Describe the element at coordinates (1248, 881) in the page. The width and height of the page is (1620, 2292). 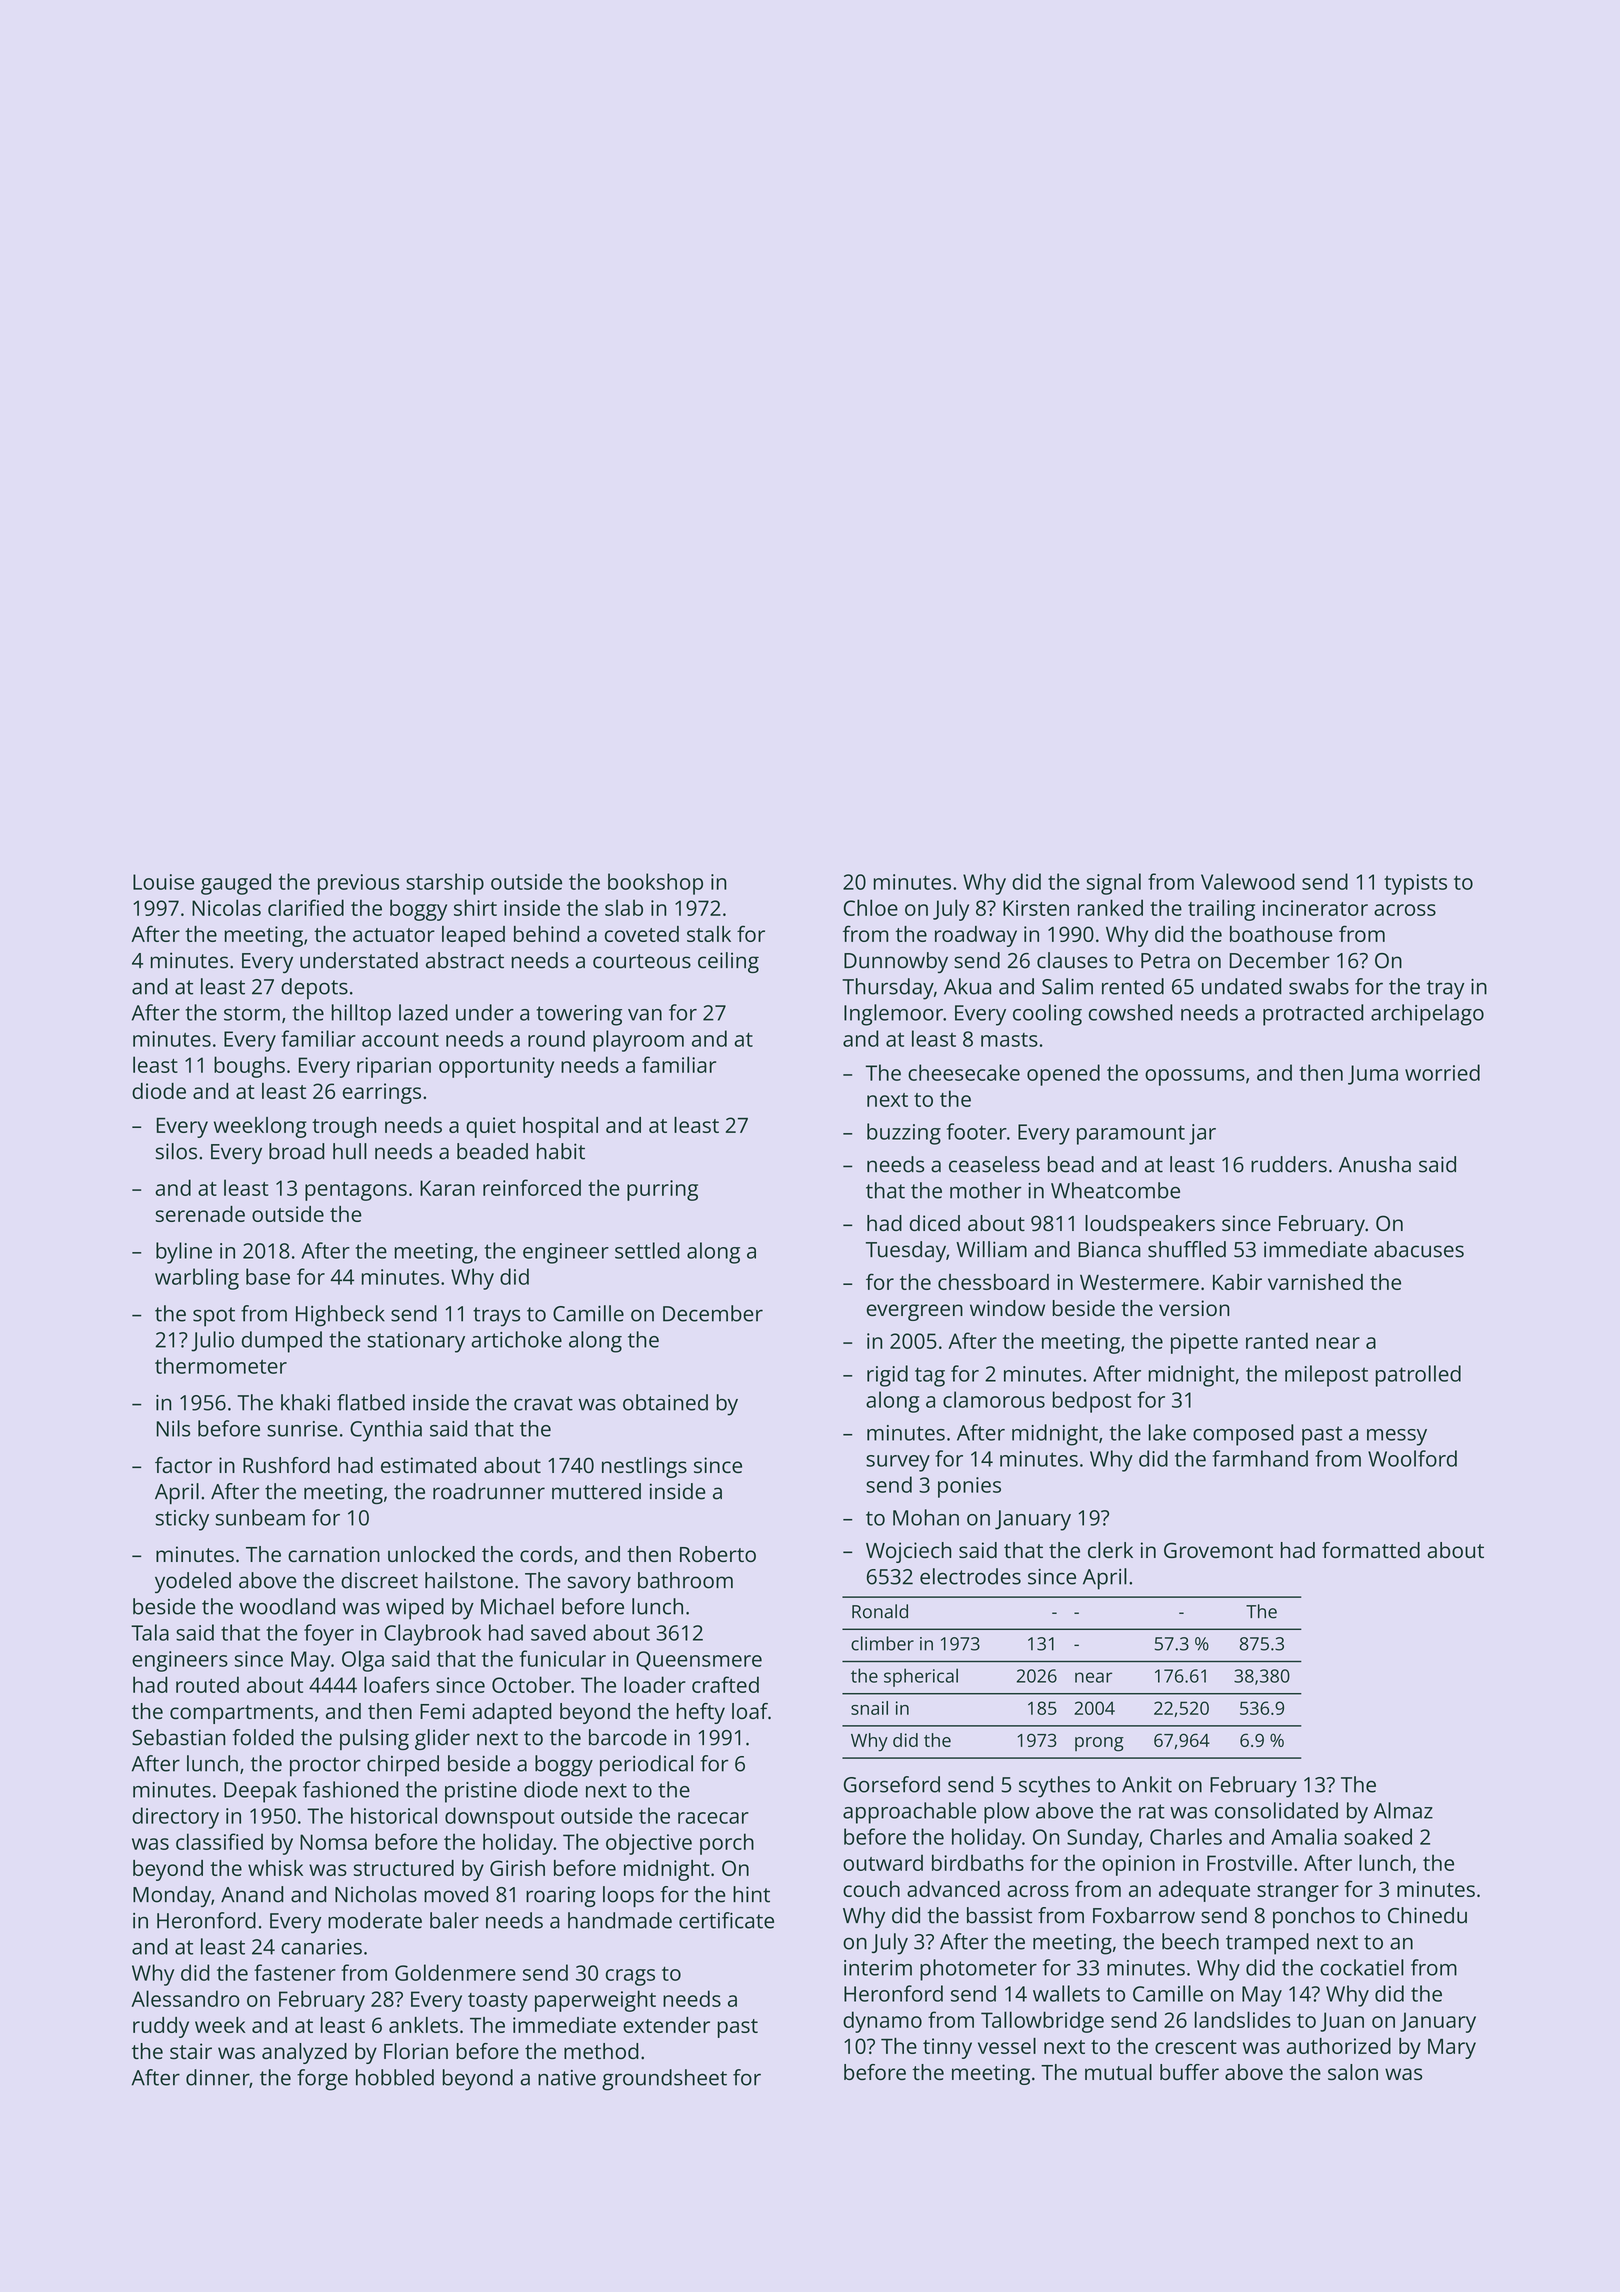
I see `Valewood` at that location.
